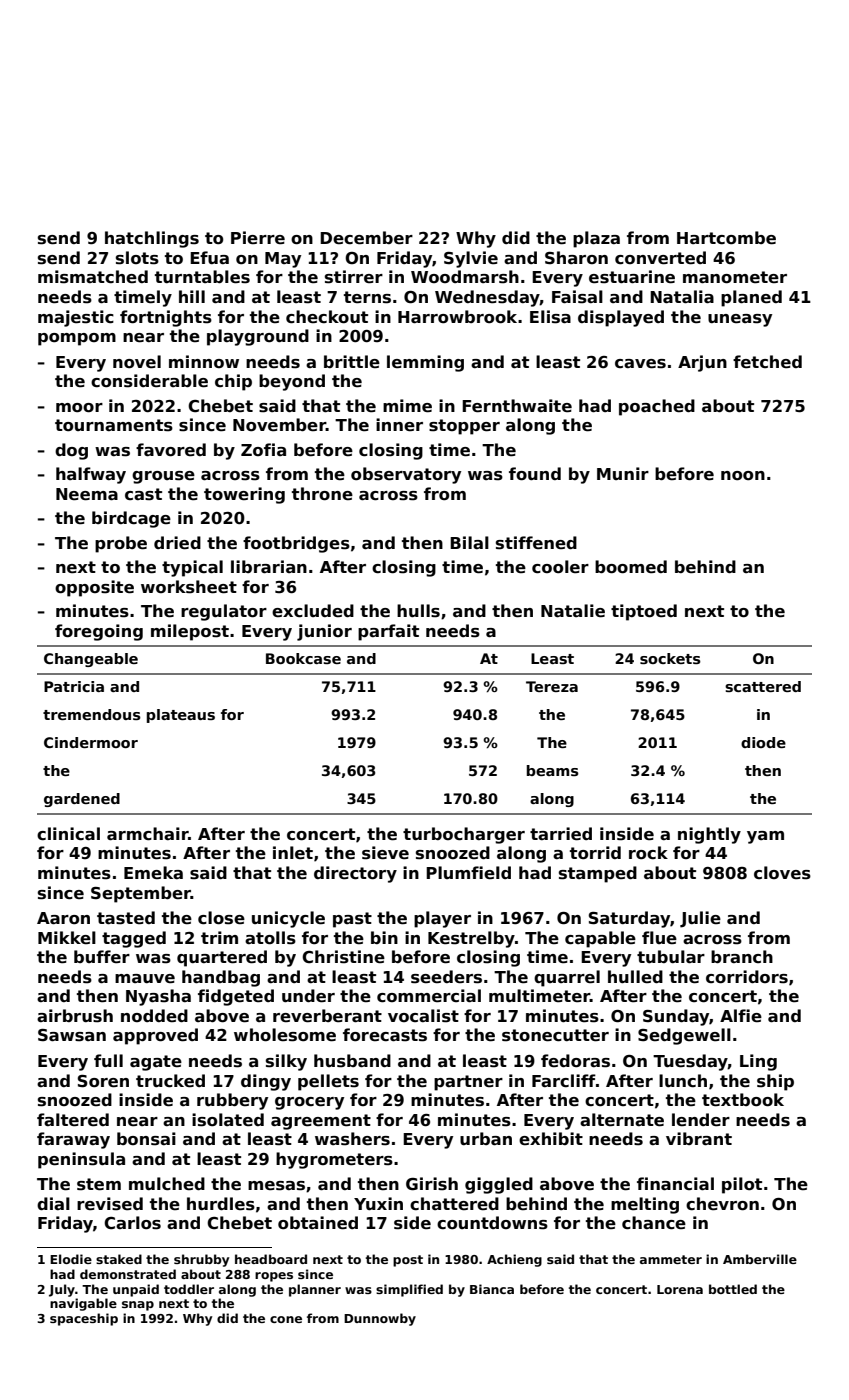  I want to click on vibrant, so click(699, 1139).
